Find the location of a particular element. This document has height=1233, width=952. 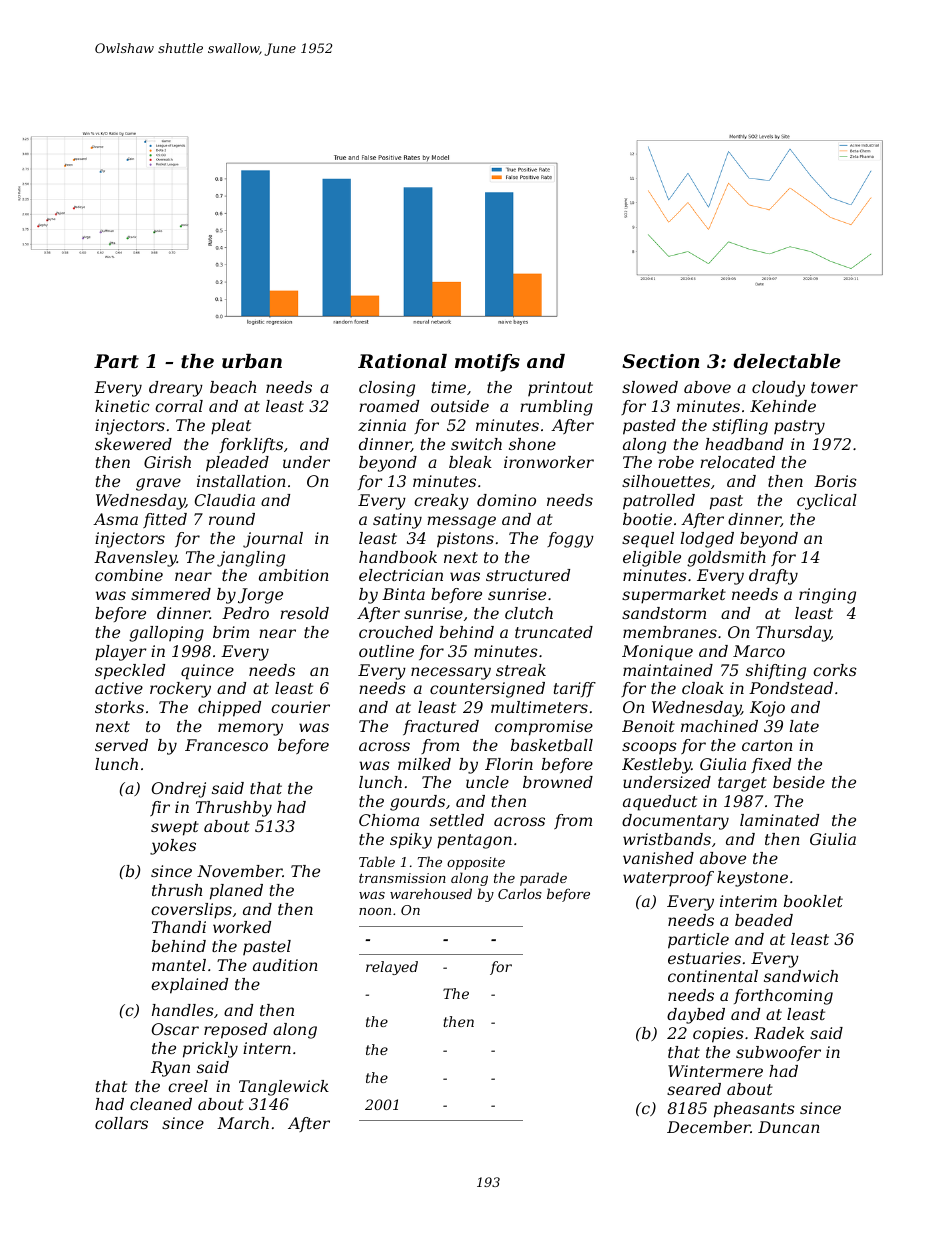

fitted is located at coordinates (165, 520).
